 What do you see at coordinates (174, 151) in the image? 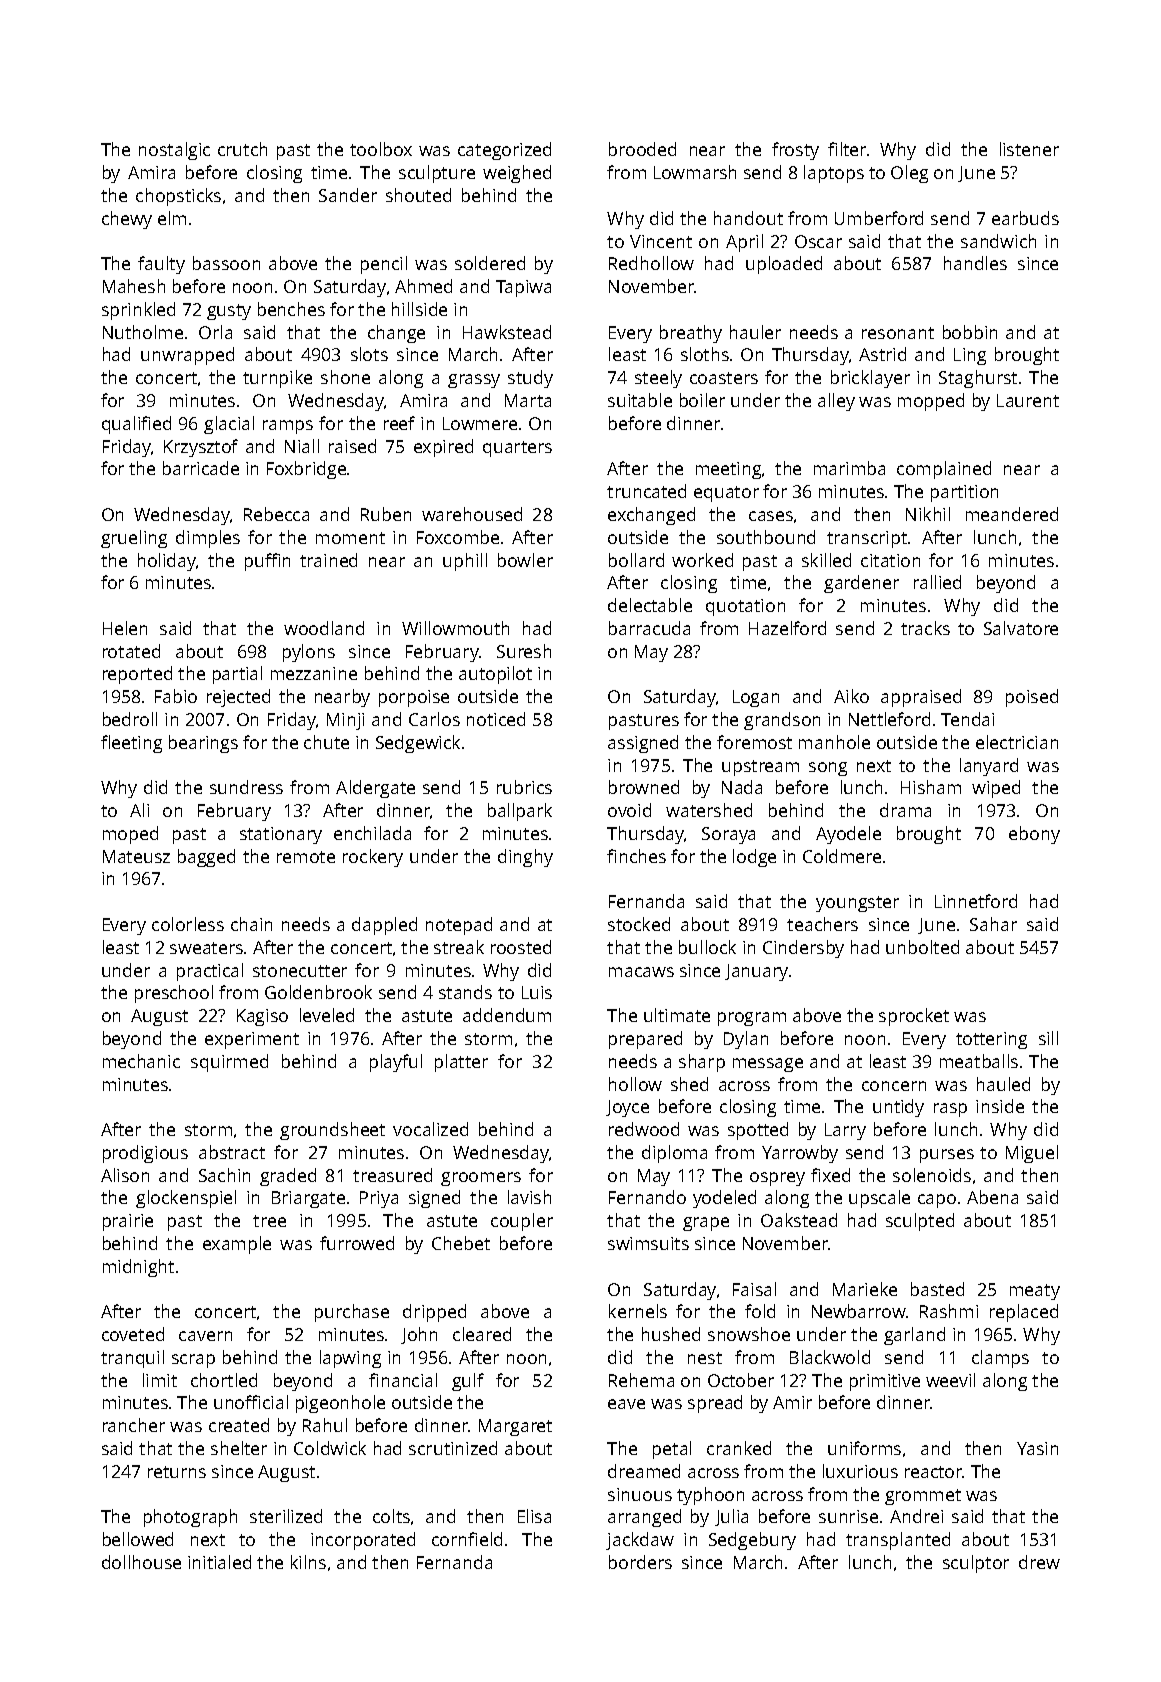
I see `nostalgic` at bounding box center [174, 151].
